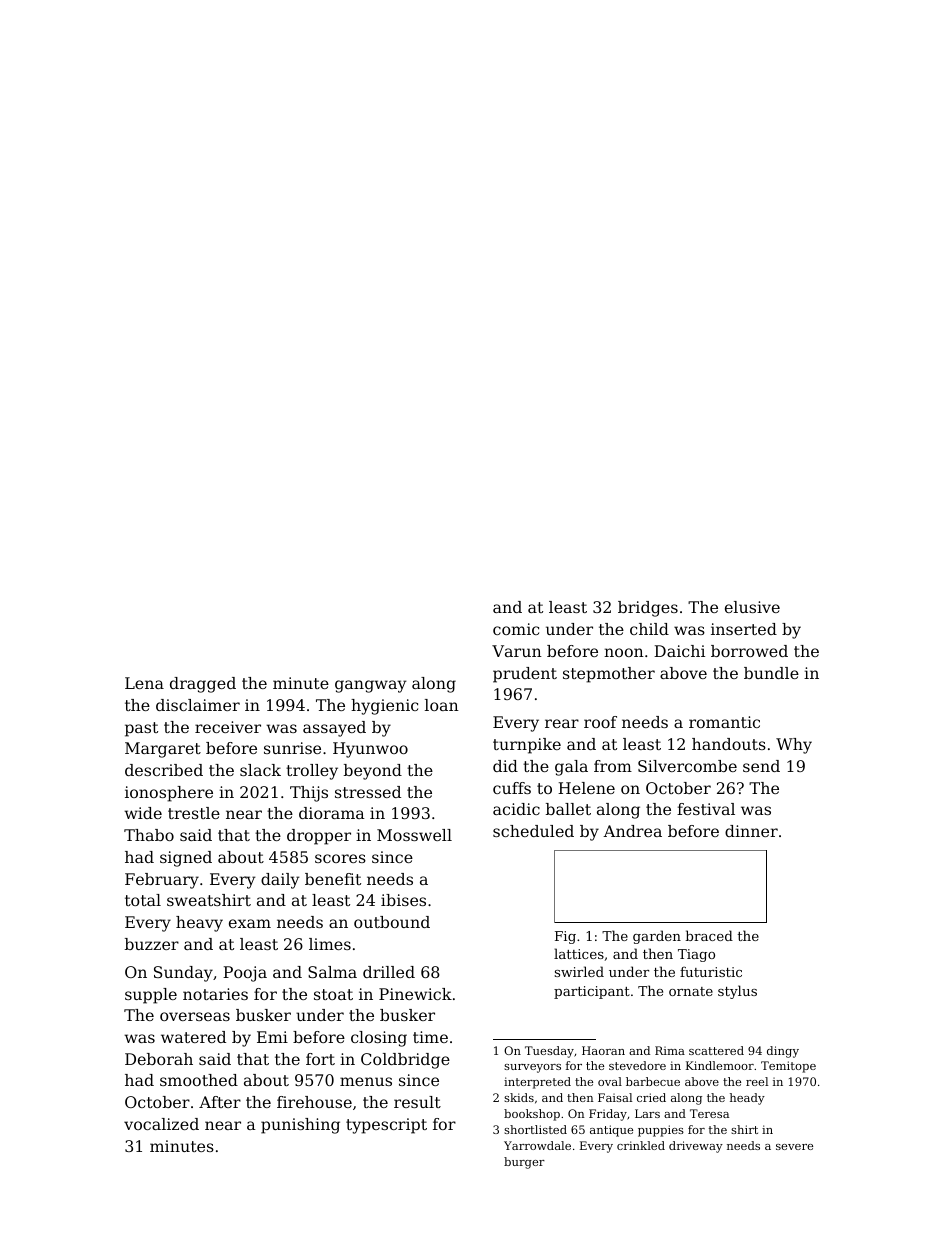 The image size is (952, 1233). Describe the element at coordinates (751, 831) in the page. I see `dinner` at that location.
